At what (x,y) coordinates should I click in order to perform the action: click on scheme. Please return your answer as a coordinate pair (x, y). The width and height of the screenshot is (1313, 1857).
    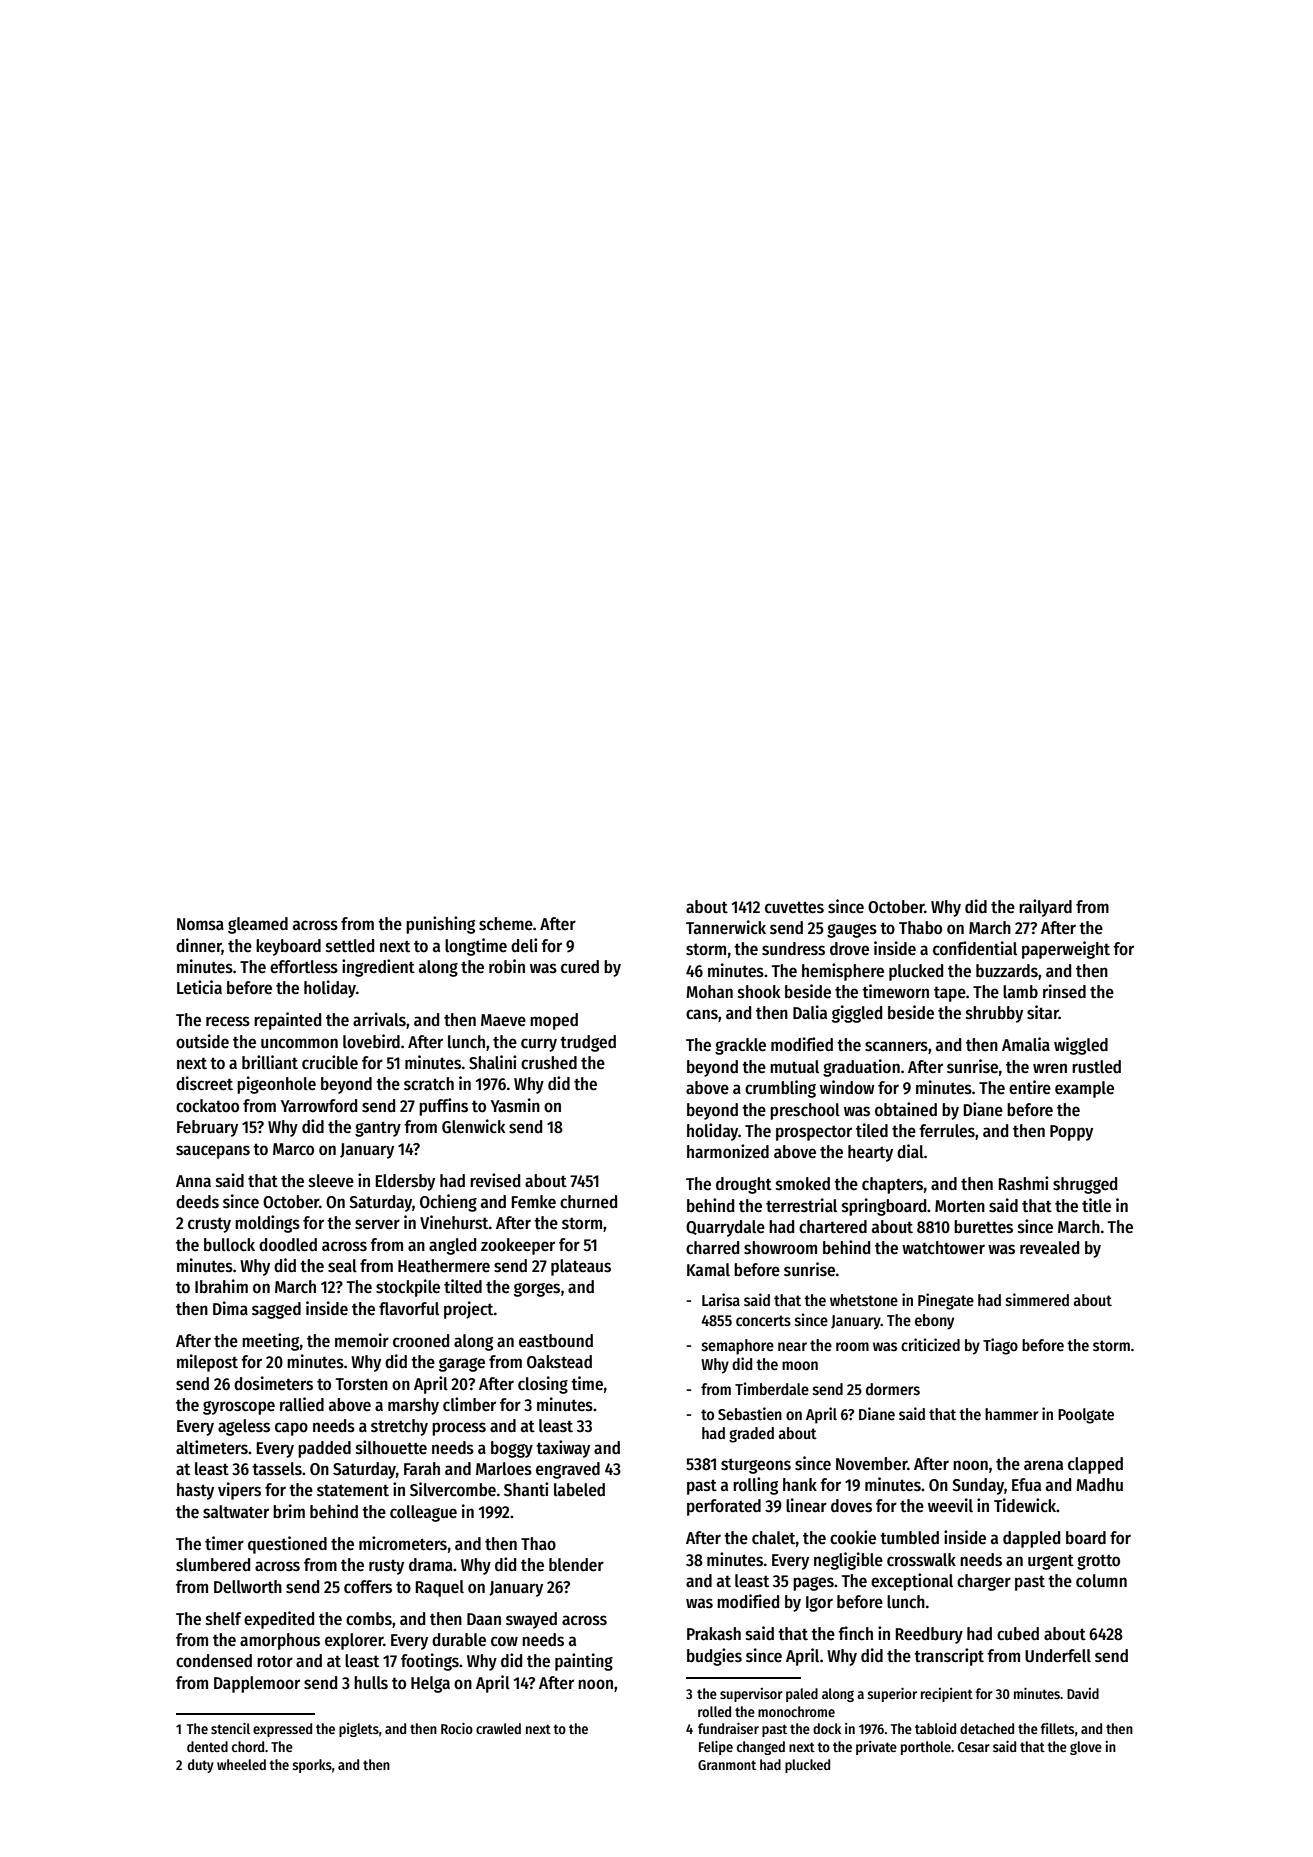
    Looking at the image, I should click on (506, 924).
